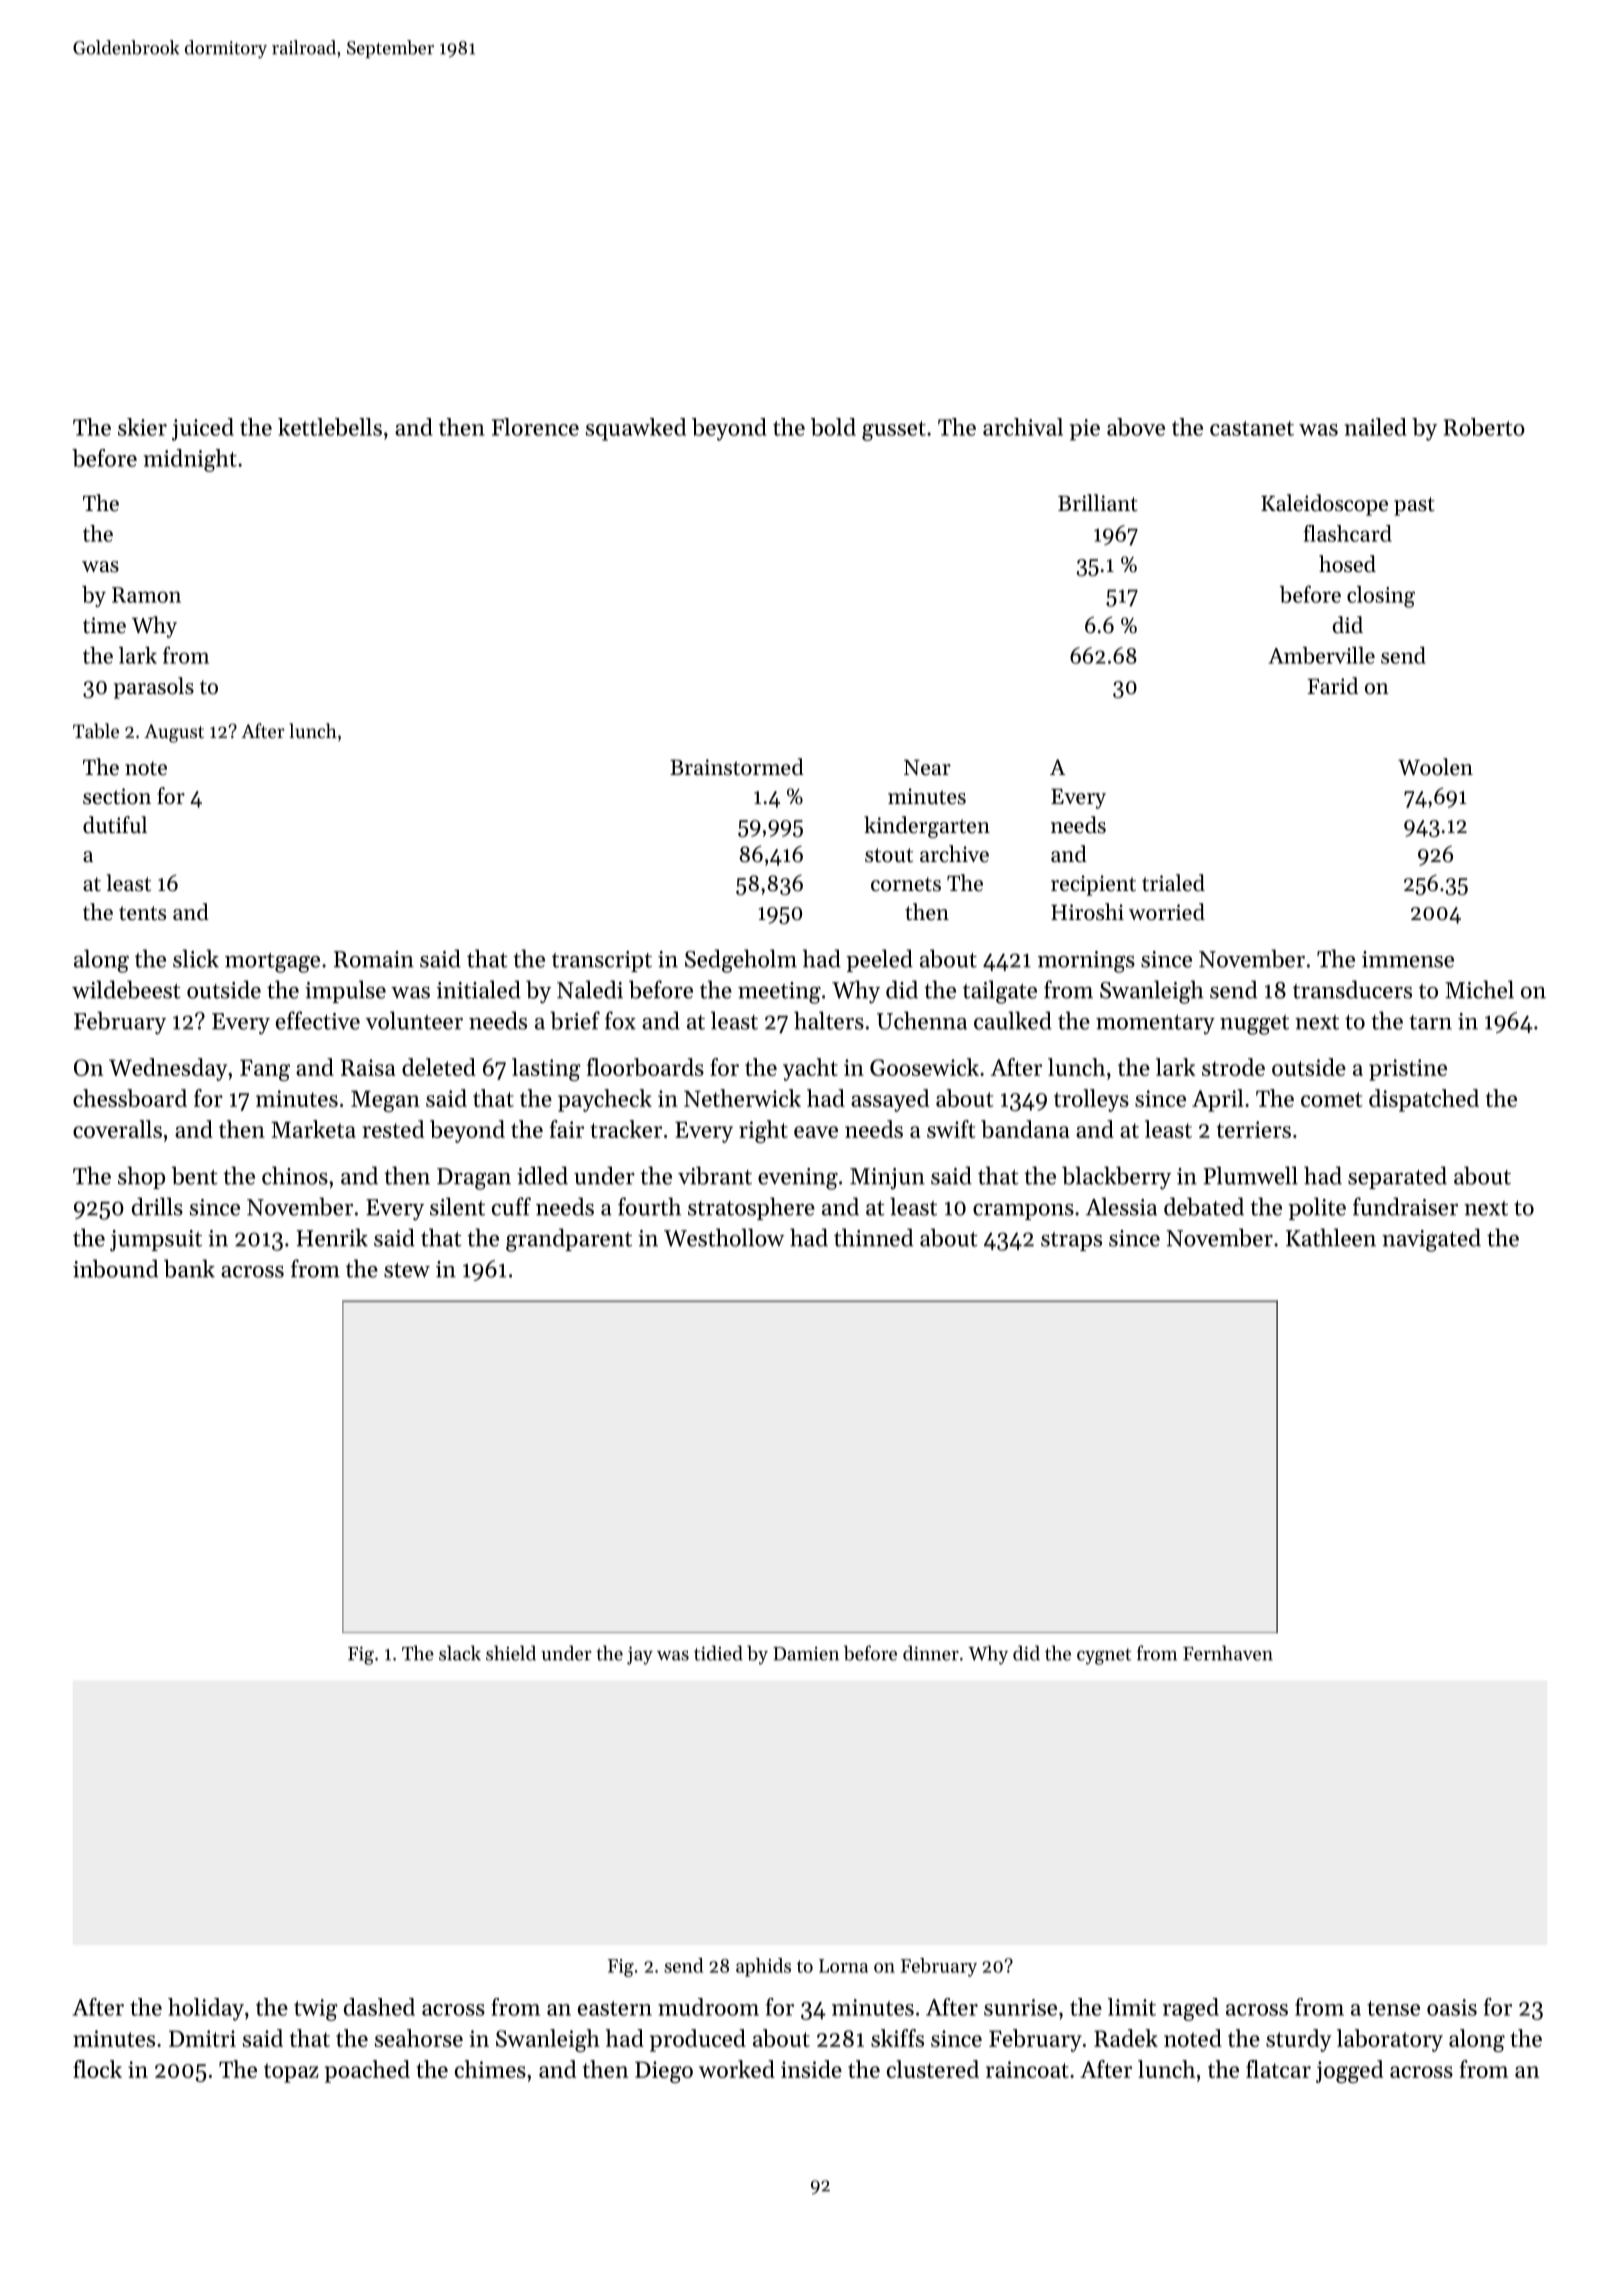 The image size is (1620, 2292). Describe the element at coordinates (1228, 1653) in the image. I see `Fernhaven` at that location.
